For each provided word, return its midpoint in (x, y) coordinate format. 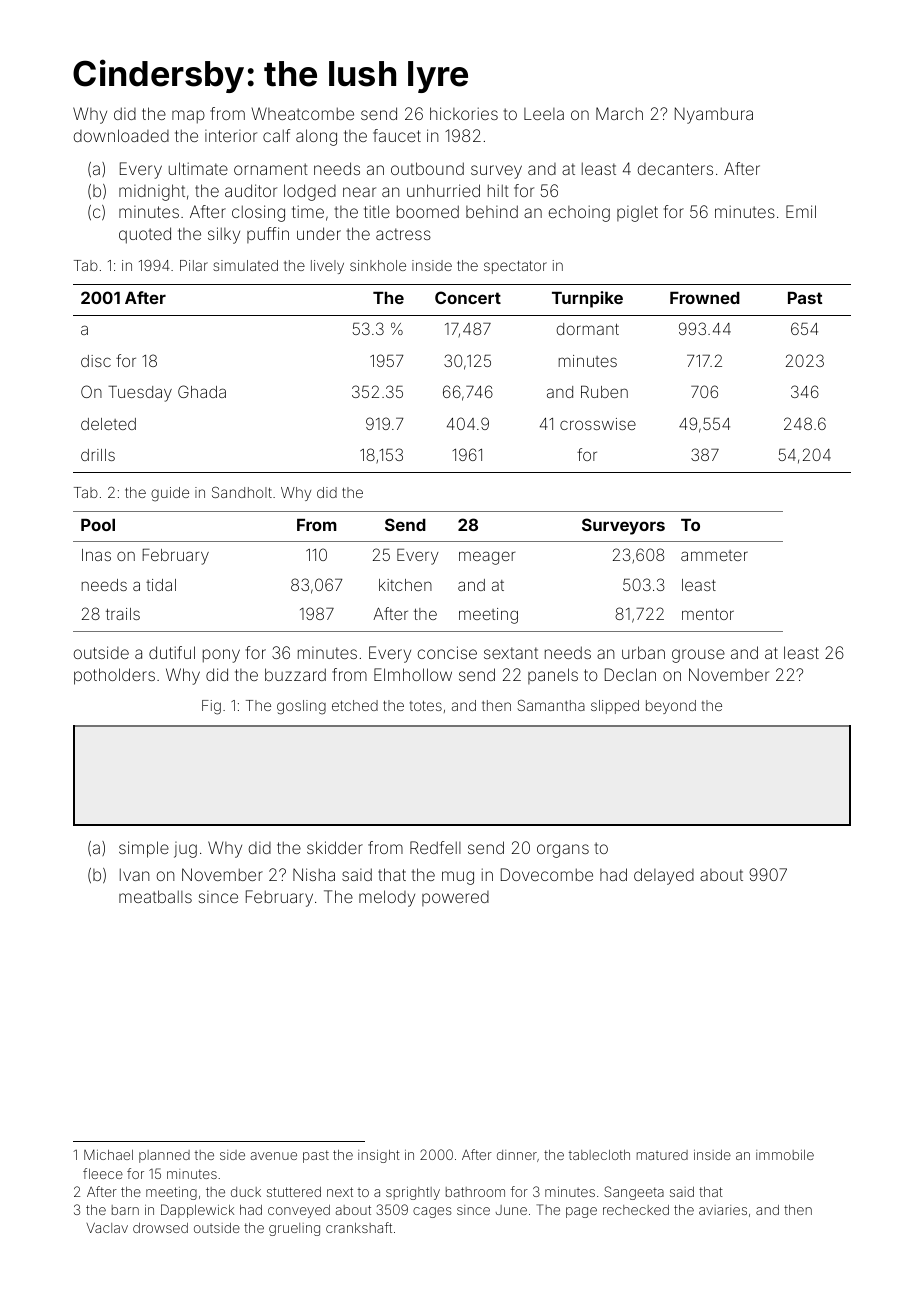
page (581, 1212)
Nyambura (714, 115)
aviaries (723, 1210)
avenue (274, 1156)
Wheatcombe (303, 113)
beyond (671, 707)
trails (123, 614)
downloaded (121, 135)
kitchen (405, 585)
